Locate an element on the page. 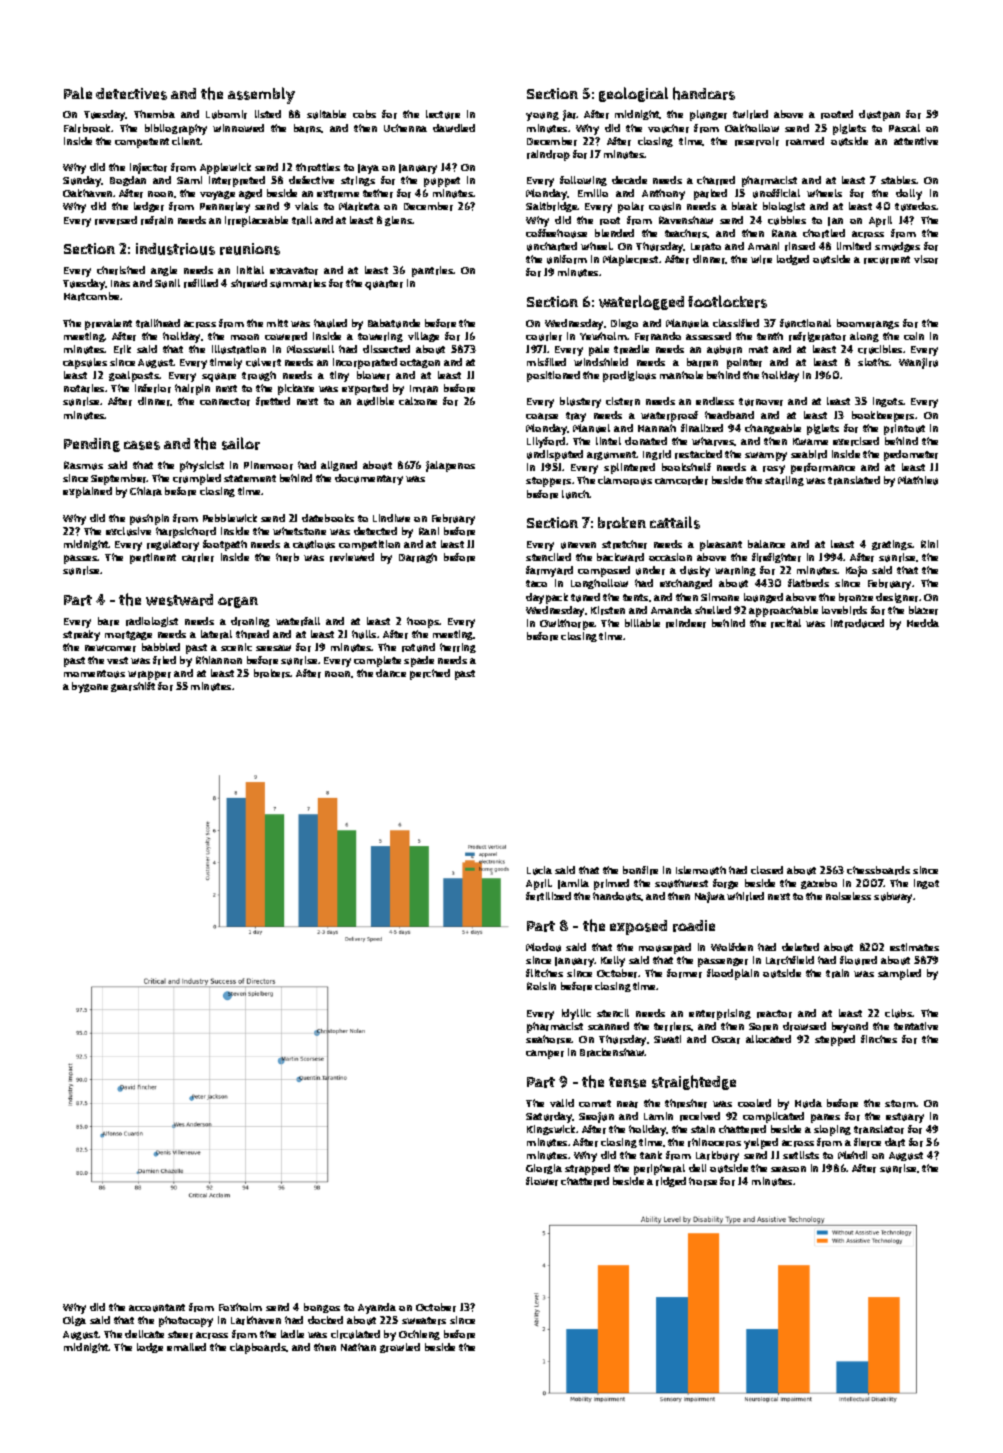 The image size is (1003, 1453). Olga is located at coordinates (74, 1321).
